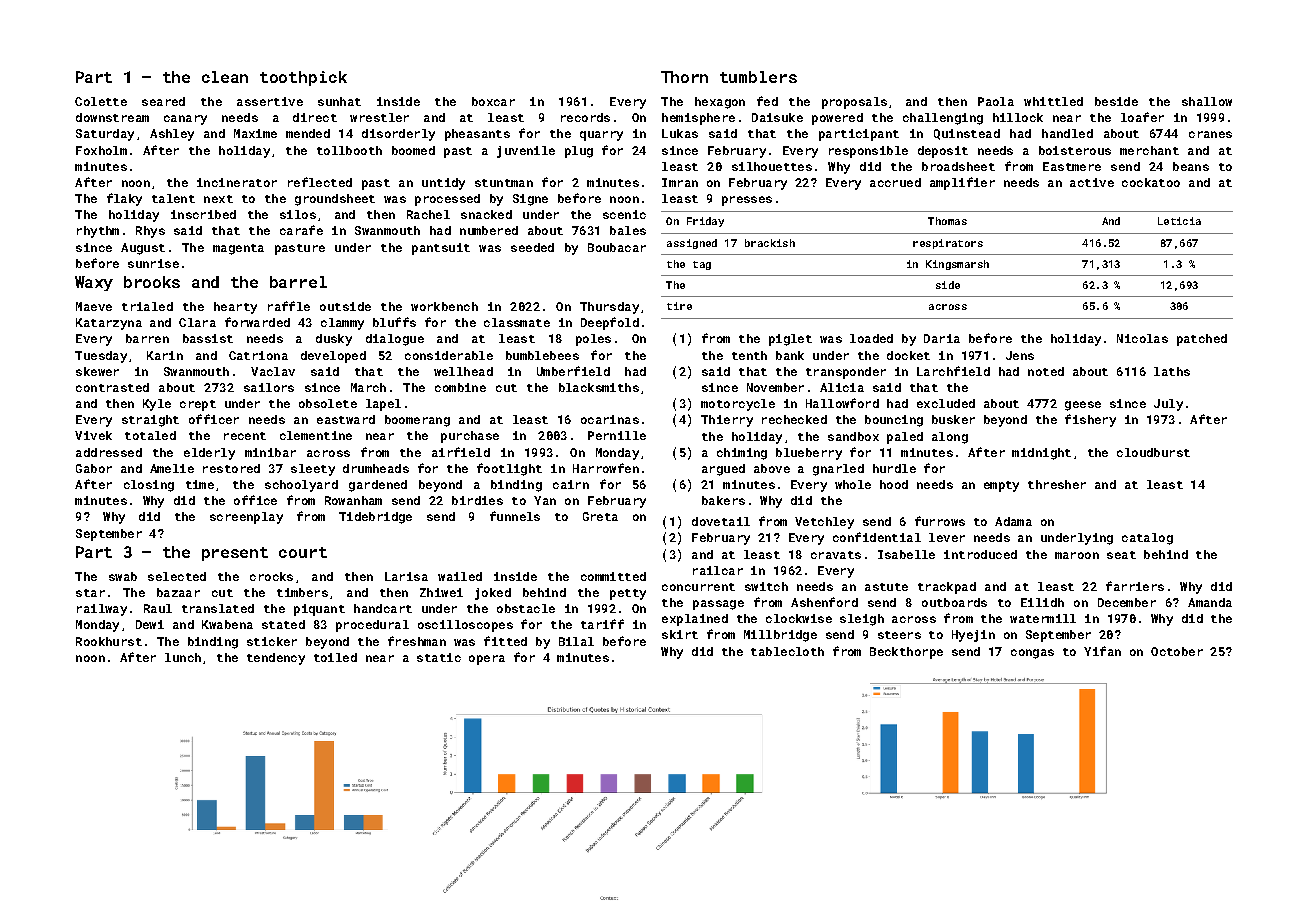 This screenshot has height=924, width=1308. I want to click on barrel, so click(298, 282).
